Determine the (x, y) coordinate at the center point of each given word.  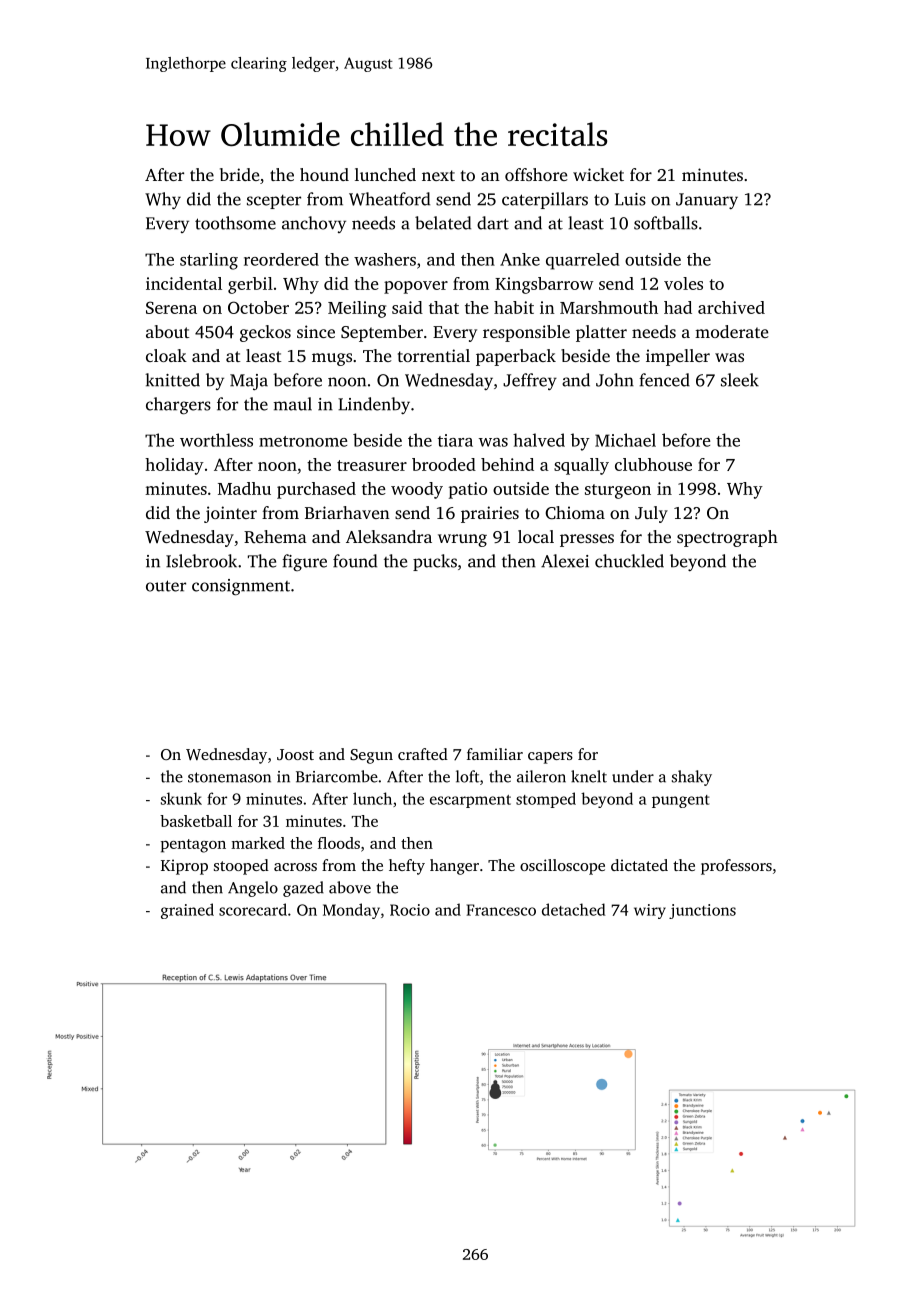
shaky (692, 778)
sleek (740, 380)
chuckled (629, 561)
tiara (455, 440)
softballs (666, 223)
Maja (249, 382)
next (438, 175)
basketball (196, 821)
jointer (230, 514)
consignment (241, 587)
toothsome (235, 223)
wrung (462, 540)
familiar (495, 754)
